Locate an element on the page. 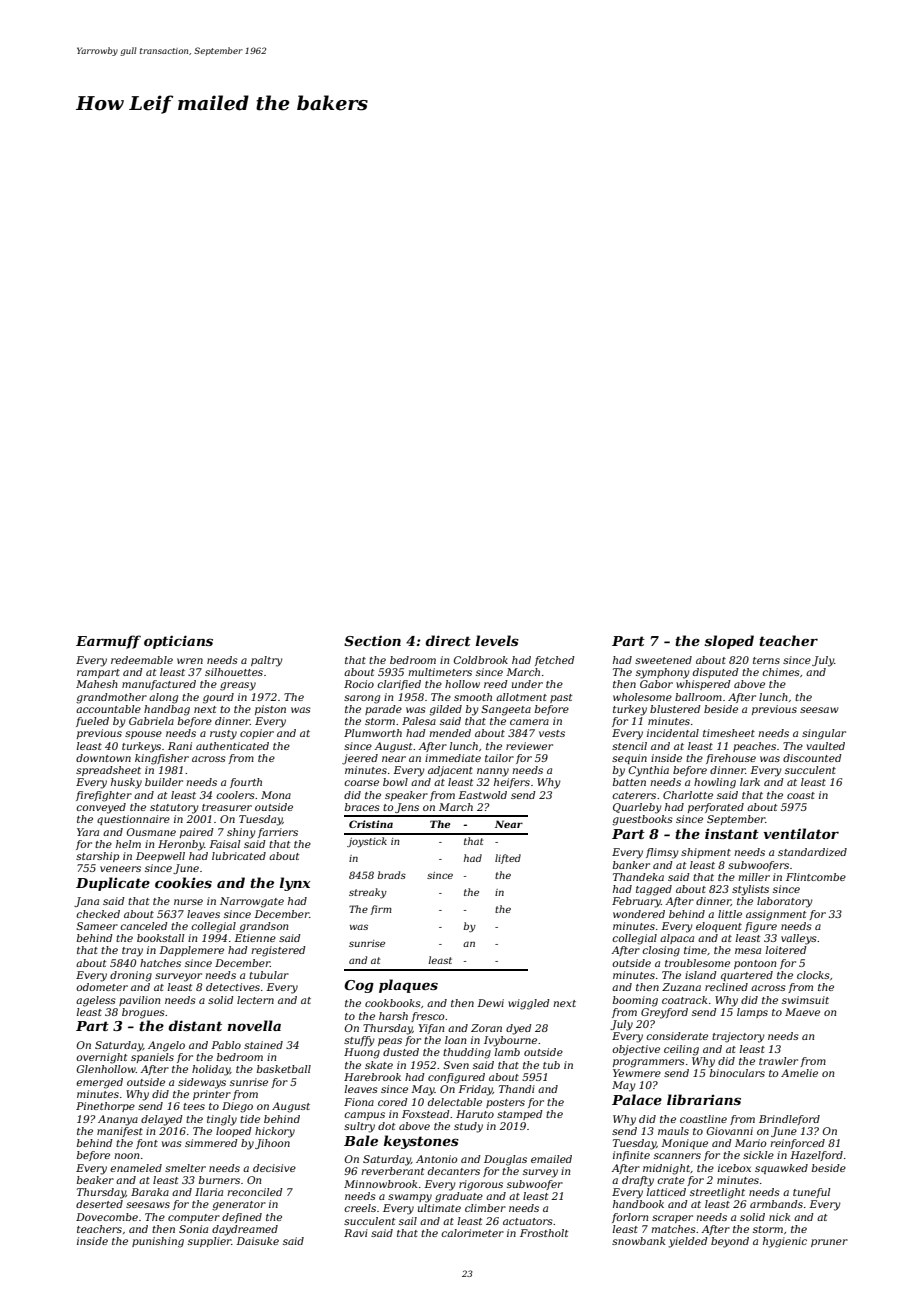 This document has width=924, height=1308. wondered is located at coordinates (639, 914).
